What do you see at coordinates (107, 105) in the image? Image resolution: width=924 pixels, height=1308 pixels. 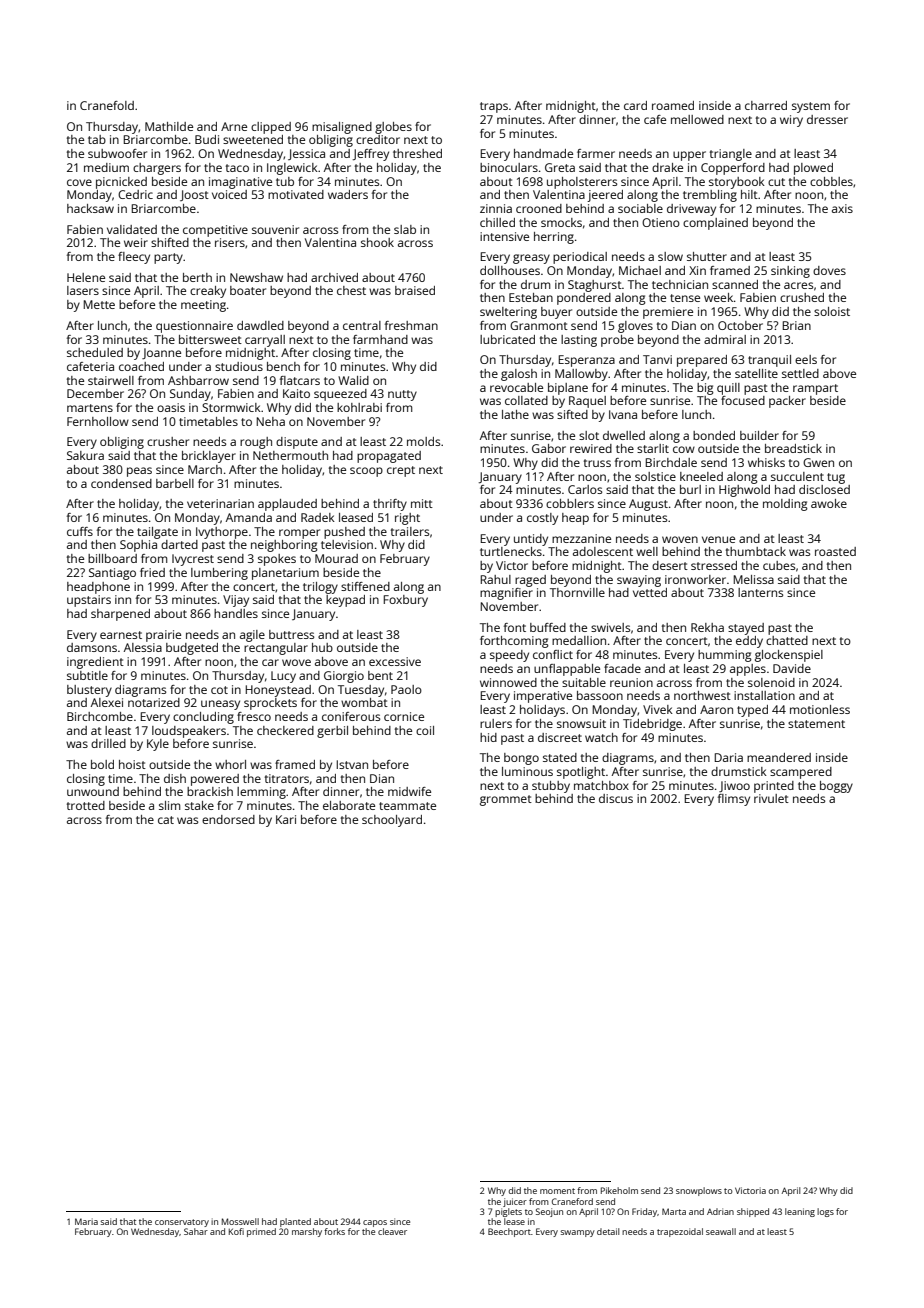 I see `Cranefold` at bounding box center [107, 105].
